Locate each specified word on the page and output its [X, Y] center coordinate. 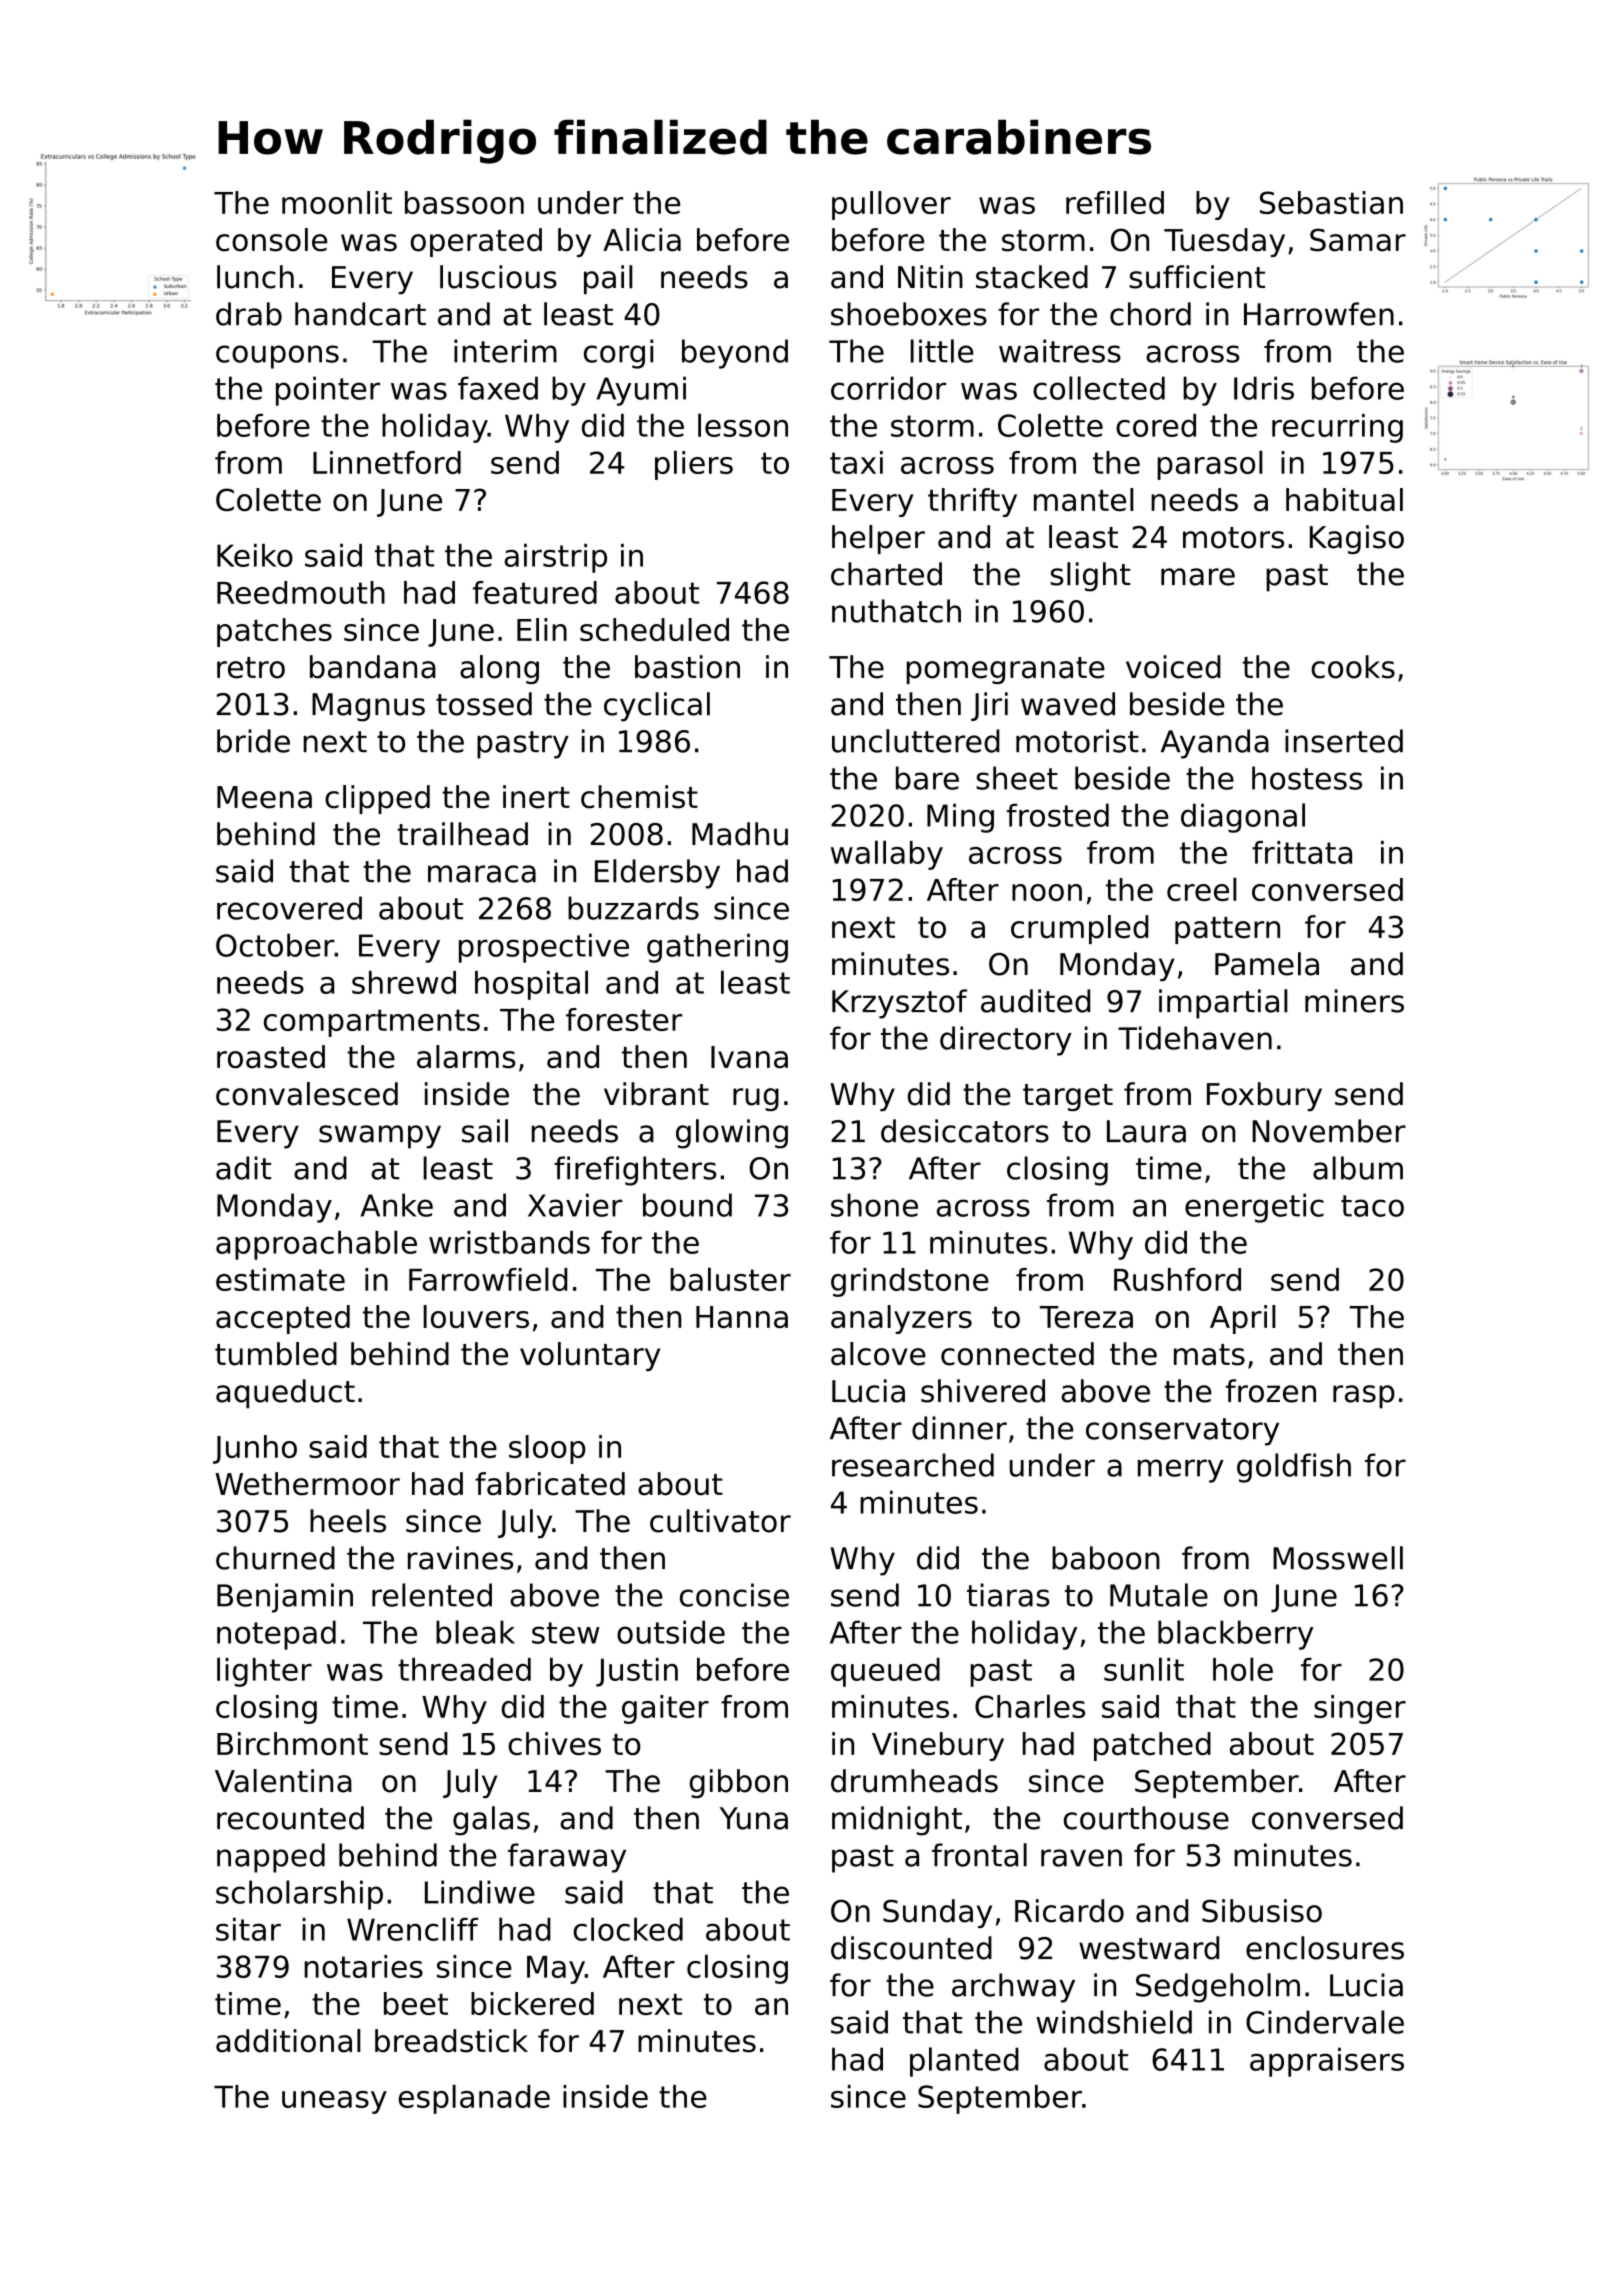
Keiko [255, 555]
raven [1081, 1858]
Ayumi [641, 391]
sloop [547, 1449]
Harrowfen [1319, 314]
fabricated [550, 1484]
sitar [248, 1929]
